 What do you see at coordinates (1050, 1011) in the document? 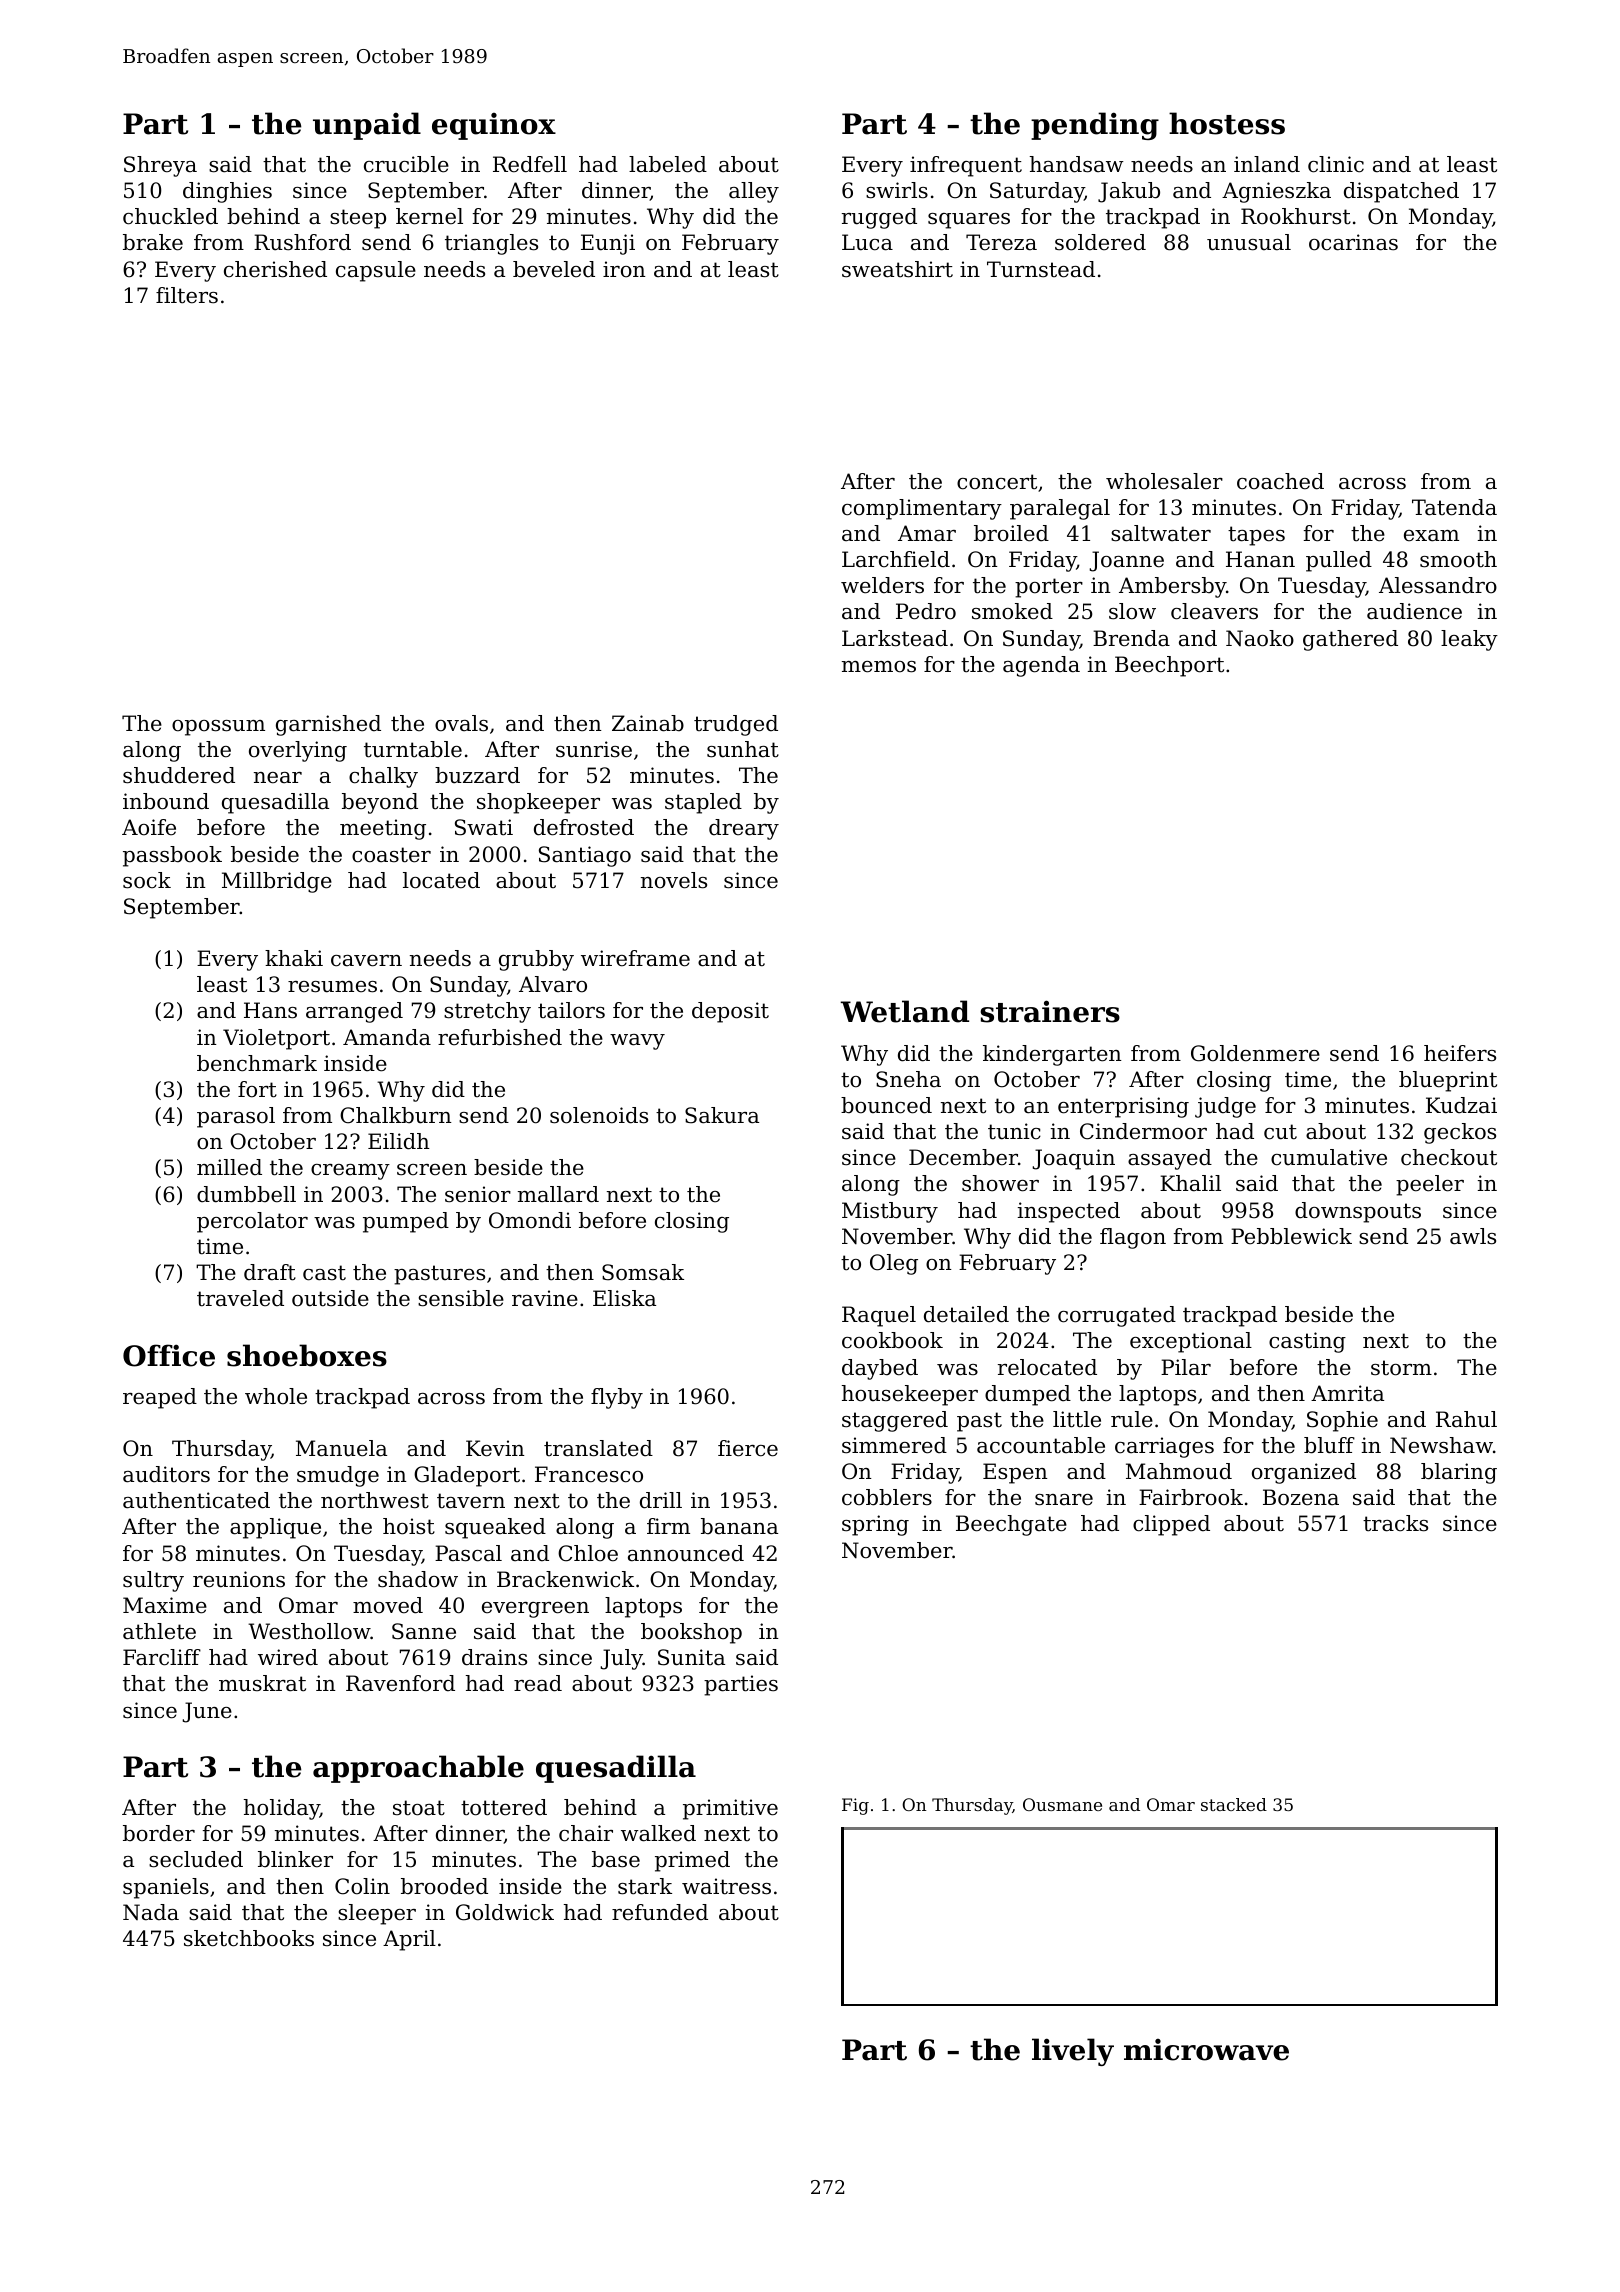
I see `strainers` at bounding box center [1050, 1011].
